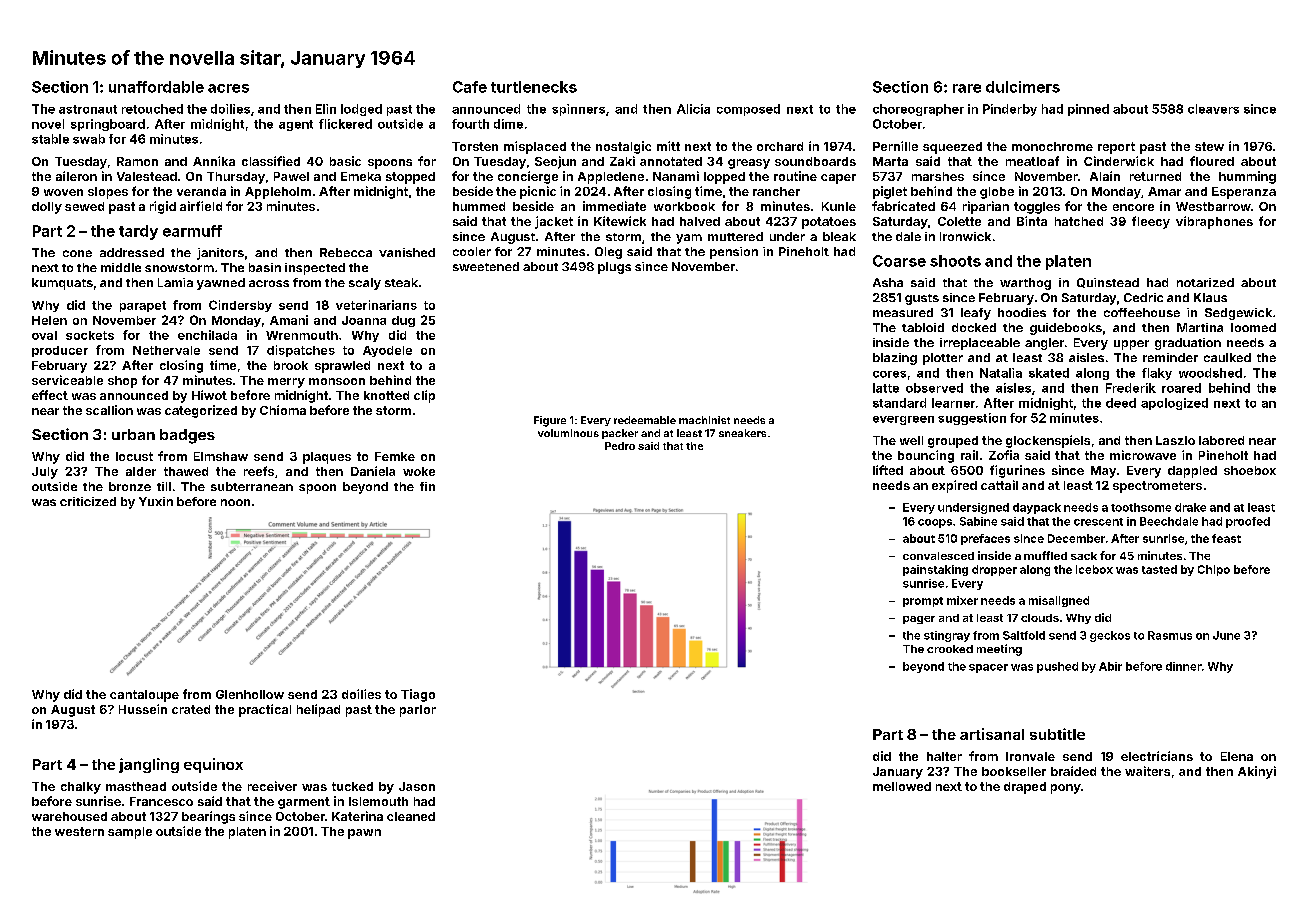  What do you see at coordinates (1221, 440) in the screenshot?
I see `labored` at bounding box center [1221, 440].
